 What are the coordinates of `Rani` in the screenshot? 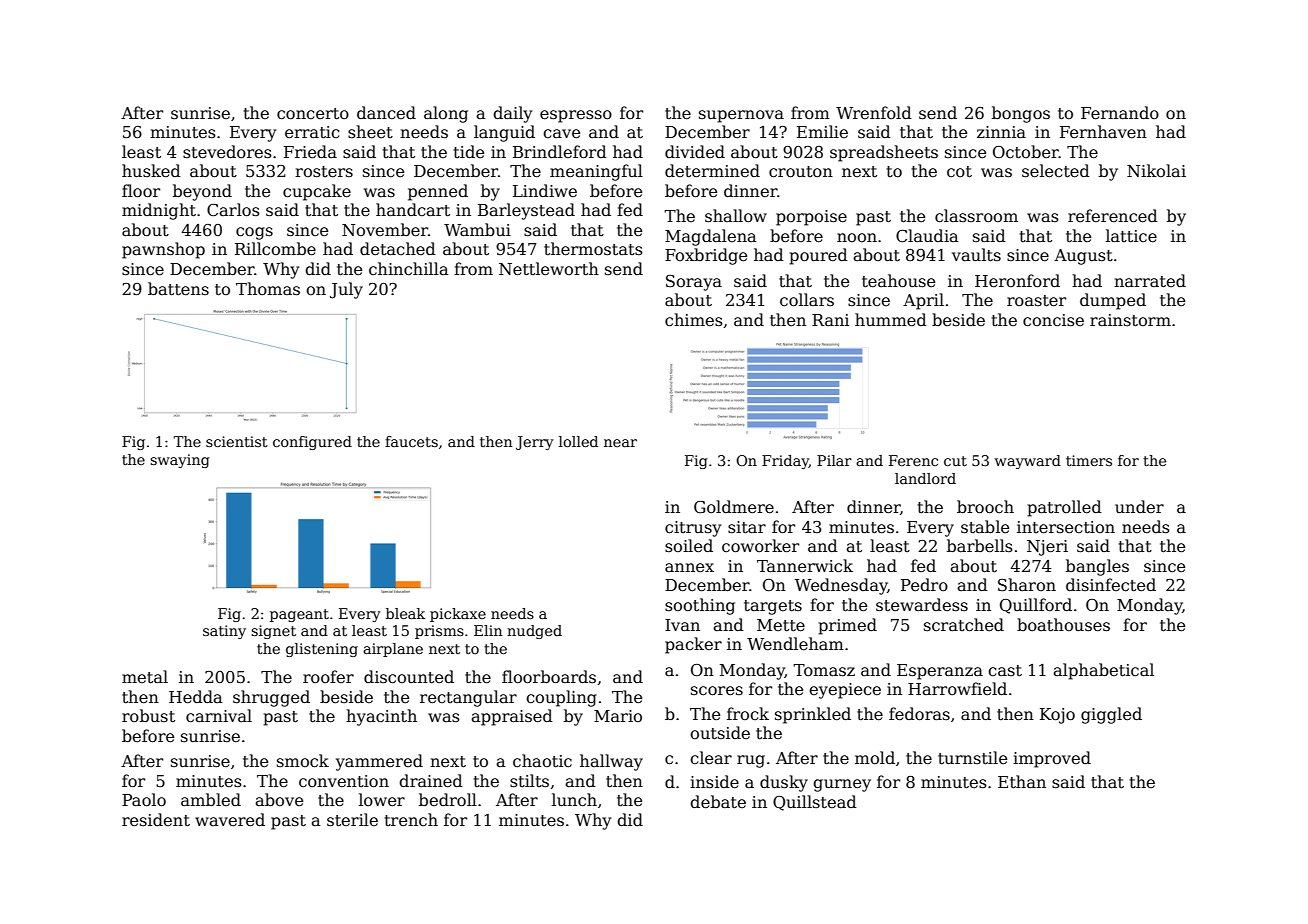 It's located at (830, 320).
